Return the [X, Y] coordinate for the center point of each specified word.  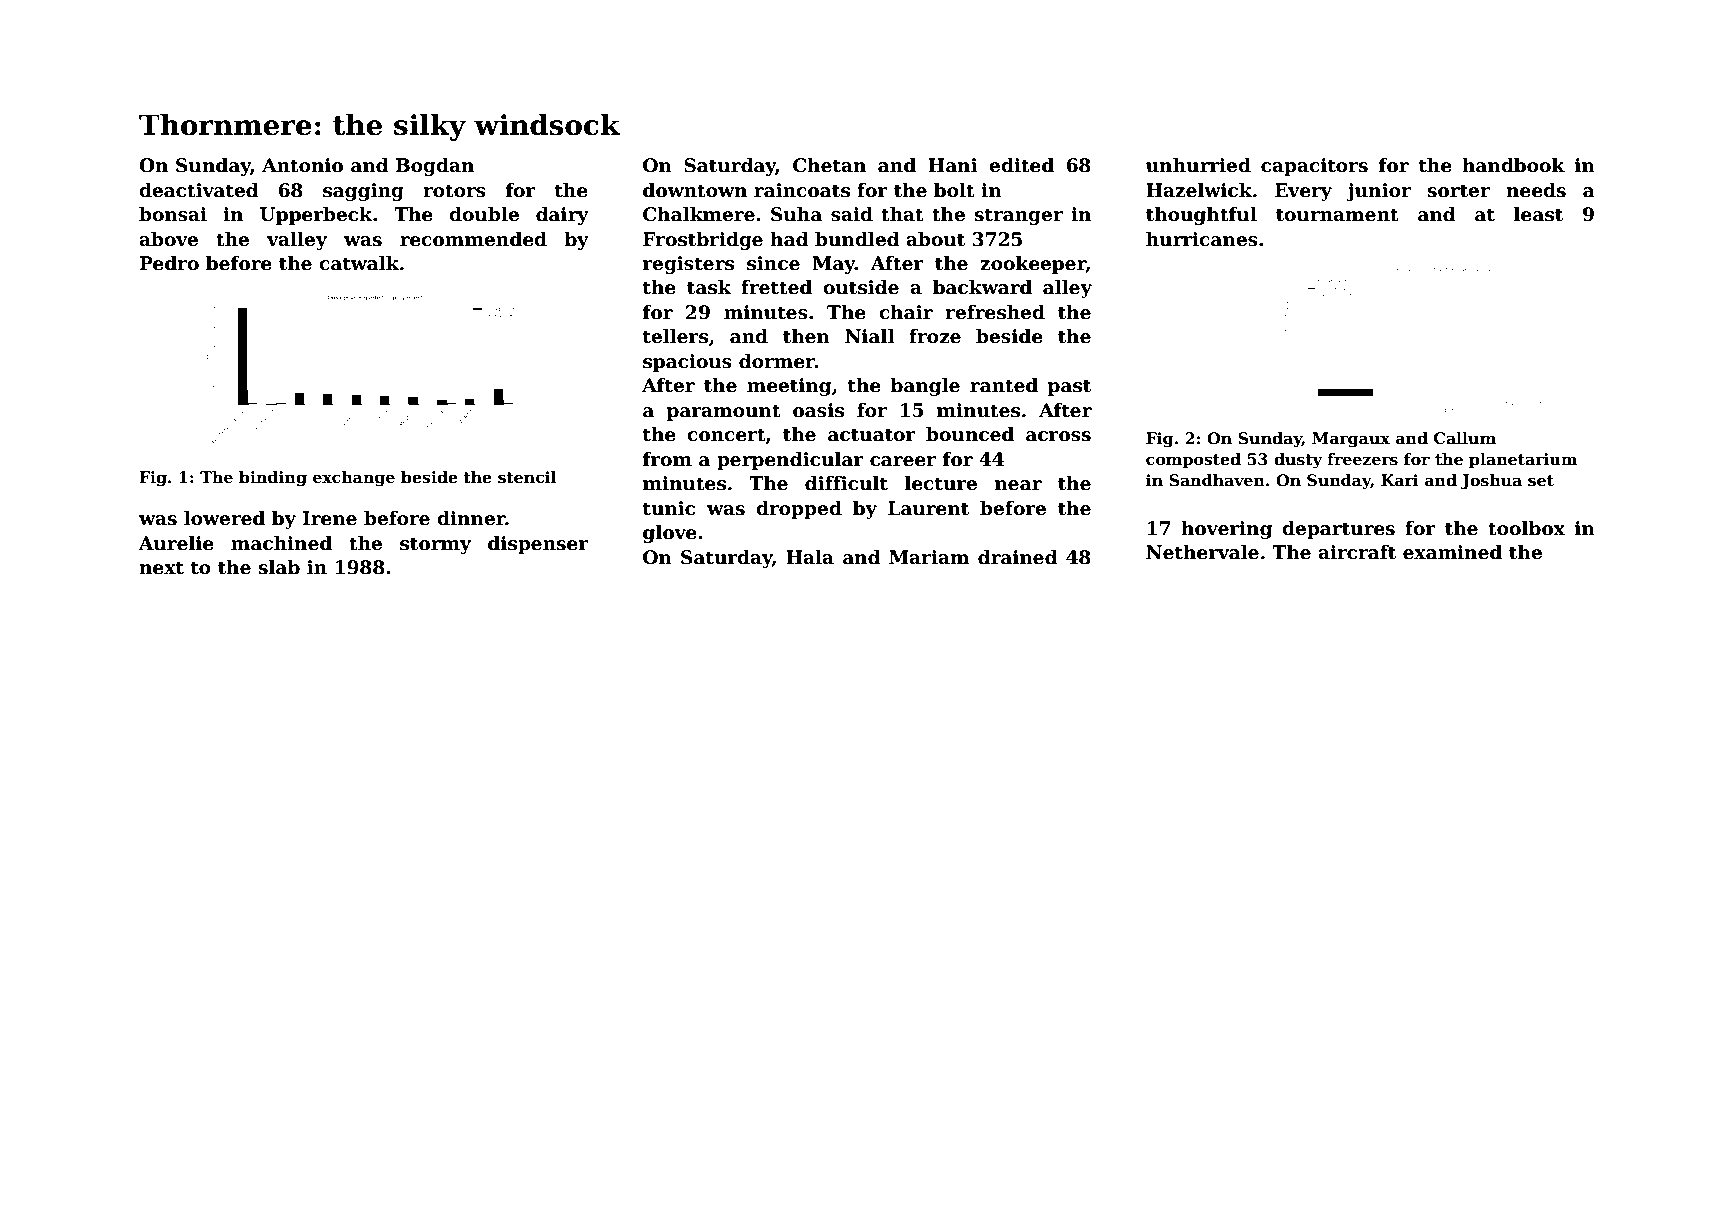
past [1069, 387]
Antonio [302, 165]
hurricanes [1202, 239]
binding [273, 479]
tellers [675, 336]
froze [935, 336]
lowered [224, 518]
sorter [1458, 191]
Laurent [928, 508]
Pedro [169, 263]
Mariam [929, 557]
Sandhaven [1217, 480]
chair [906, 312]
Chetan [829, 165]
